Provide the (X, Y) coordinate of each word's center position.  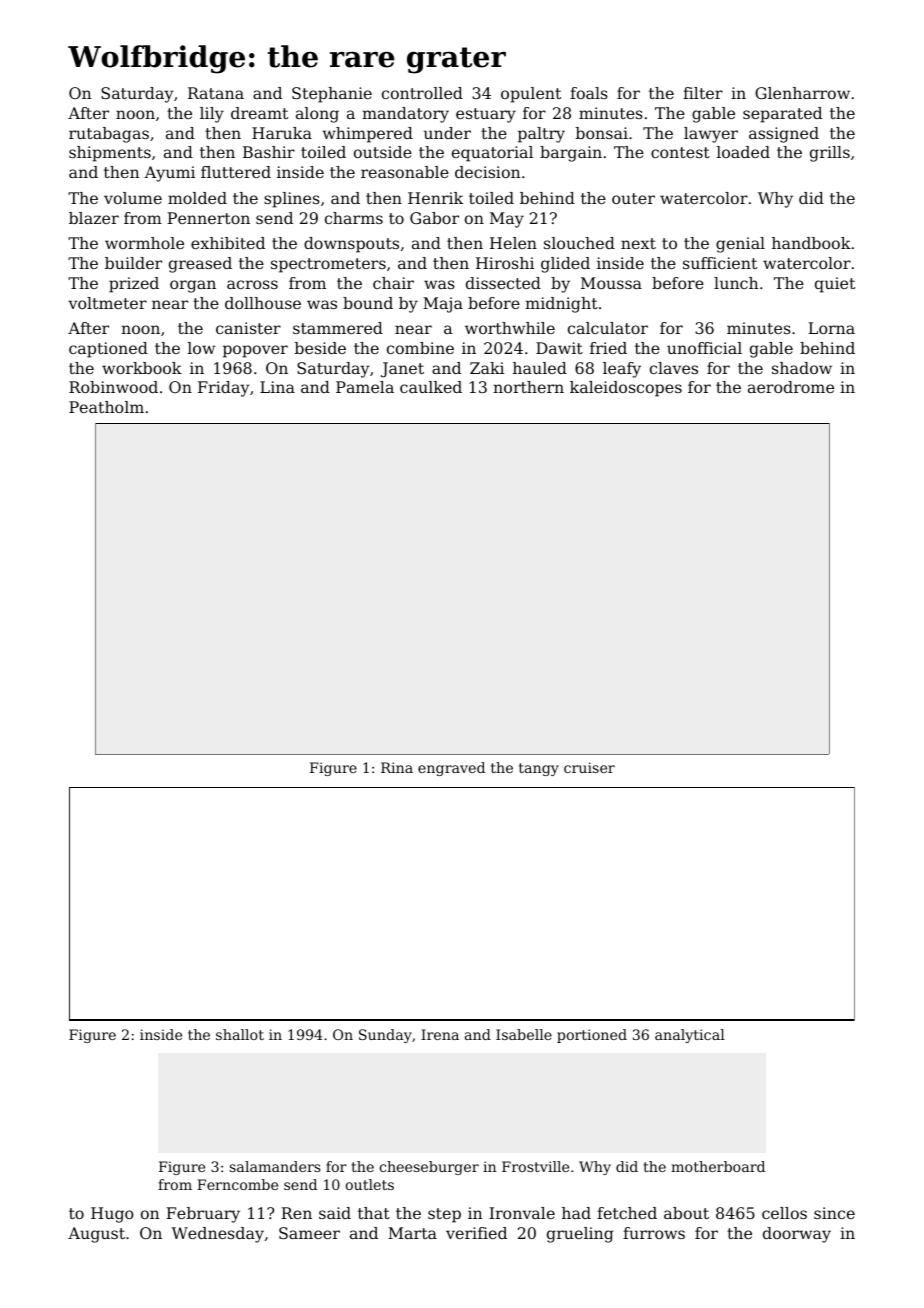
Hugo (112, 1215)
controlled (422, 93)
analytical (690, 1036)
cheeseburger (429, 1168)
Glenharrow (802, 93)
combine (420, 348)
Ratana (216, 93)
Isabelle (524, 1034)
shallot (240, 1034)
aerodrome (791, 387)
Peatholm (106, 407)
